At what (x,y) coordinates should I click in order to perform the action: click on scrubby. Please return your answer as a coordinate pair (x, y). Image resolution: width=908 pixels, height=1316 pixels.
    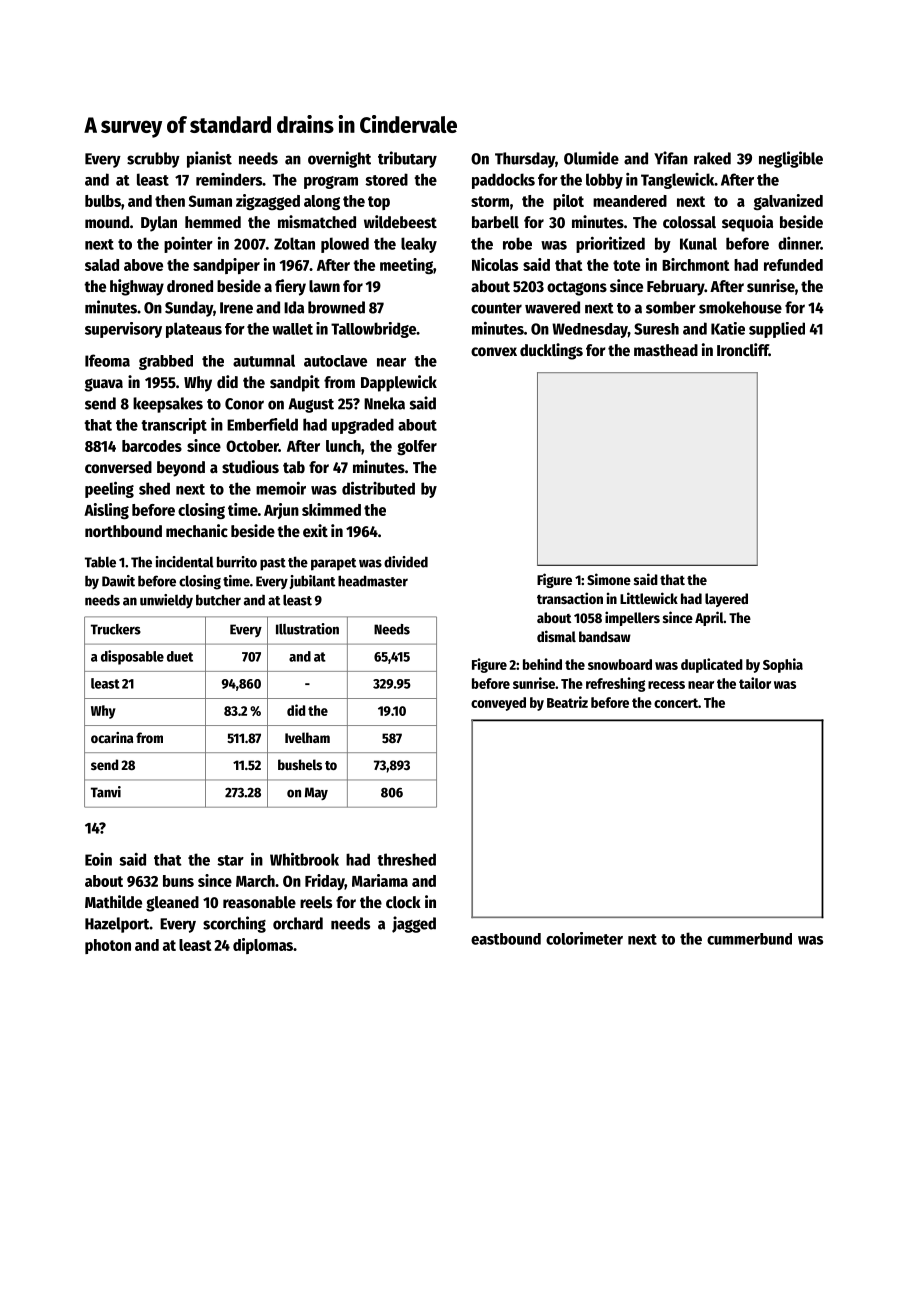
    Looking at the image, I should click on (153, 160).
